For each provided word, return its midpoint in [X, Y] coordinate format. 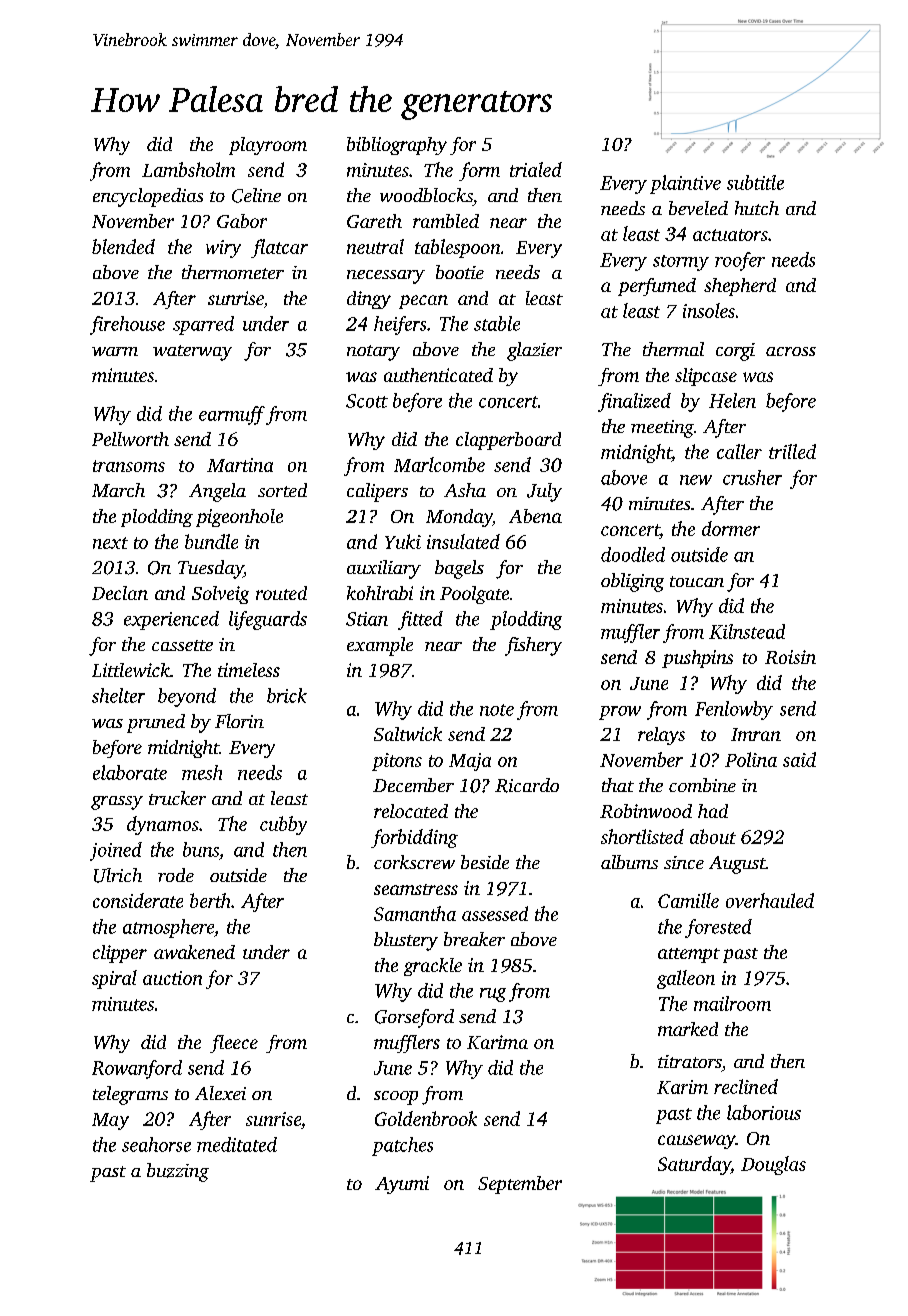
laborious [764, 1112]
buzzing [178, 1172]
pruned [156, 723]
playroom [268, 146]
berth [210, 900]
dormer [731, 528]
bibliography [397, 146]
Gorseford [414, 1018]
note [497, 710]
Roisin [790, 657]
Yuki [403, 541]
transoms [129, 466]
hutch [757, 208]
